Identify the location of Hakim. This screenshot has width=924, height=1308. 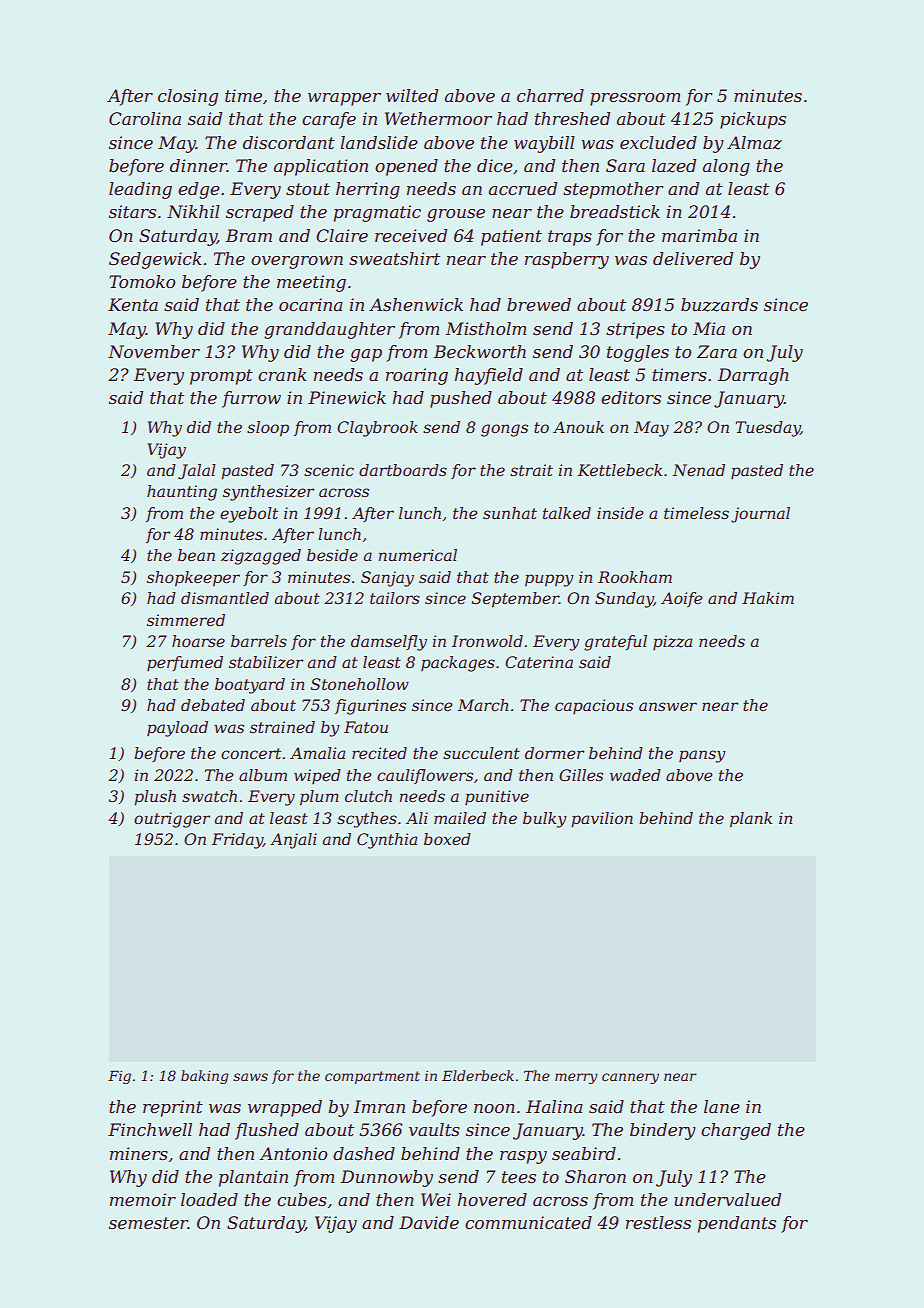
(768, 598).
